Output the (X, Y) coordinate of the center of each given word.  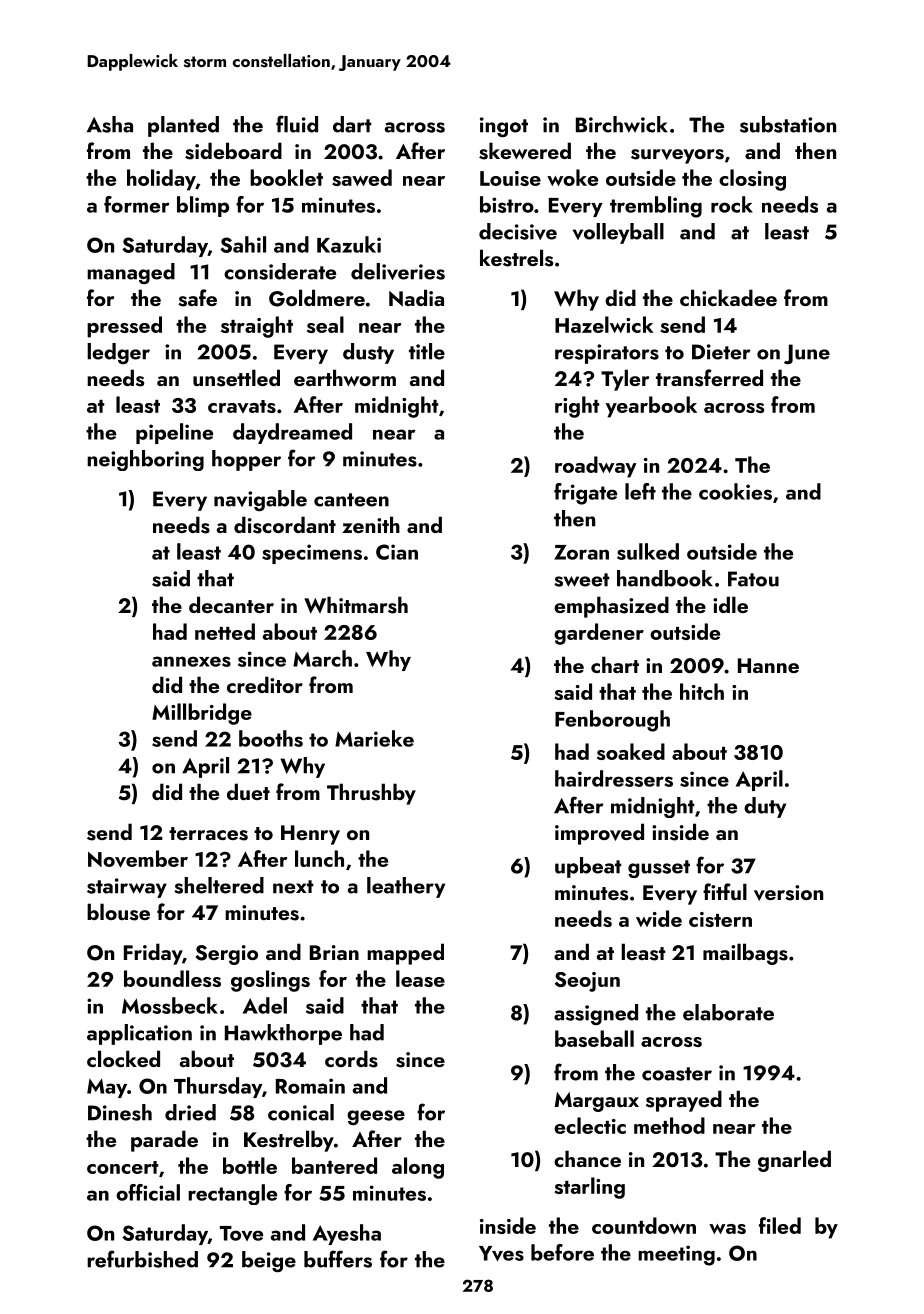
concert (123, 1167)
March (322, 658)
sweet (582, 580)
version (788, 893)
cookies (735, 491)
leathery (406, 887)
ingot (504, 127)
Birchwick (622, 124)
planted (183, 126)
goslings (270, 981)
